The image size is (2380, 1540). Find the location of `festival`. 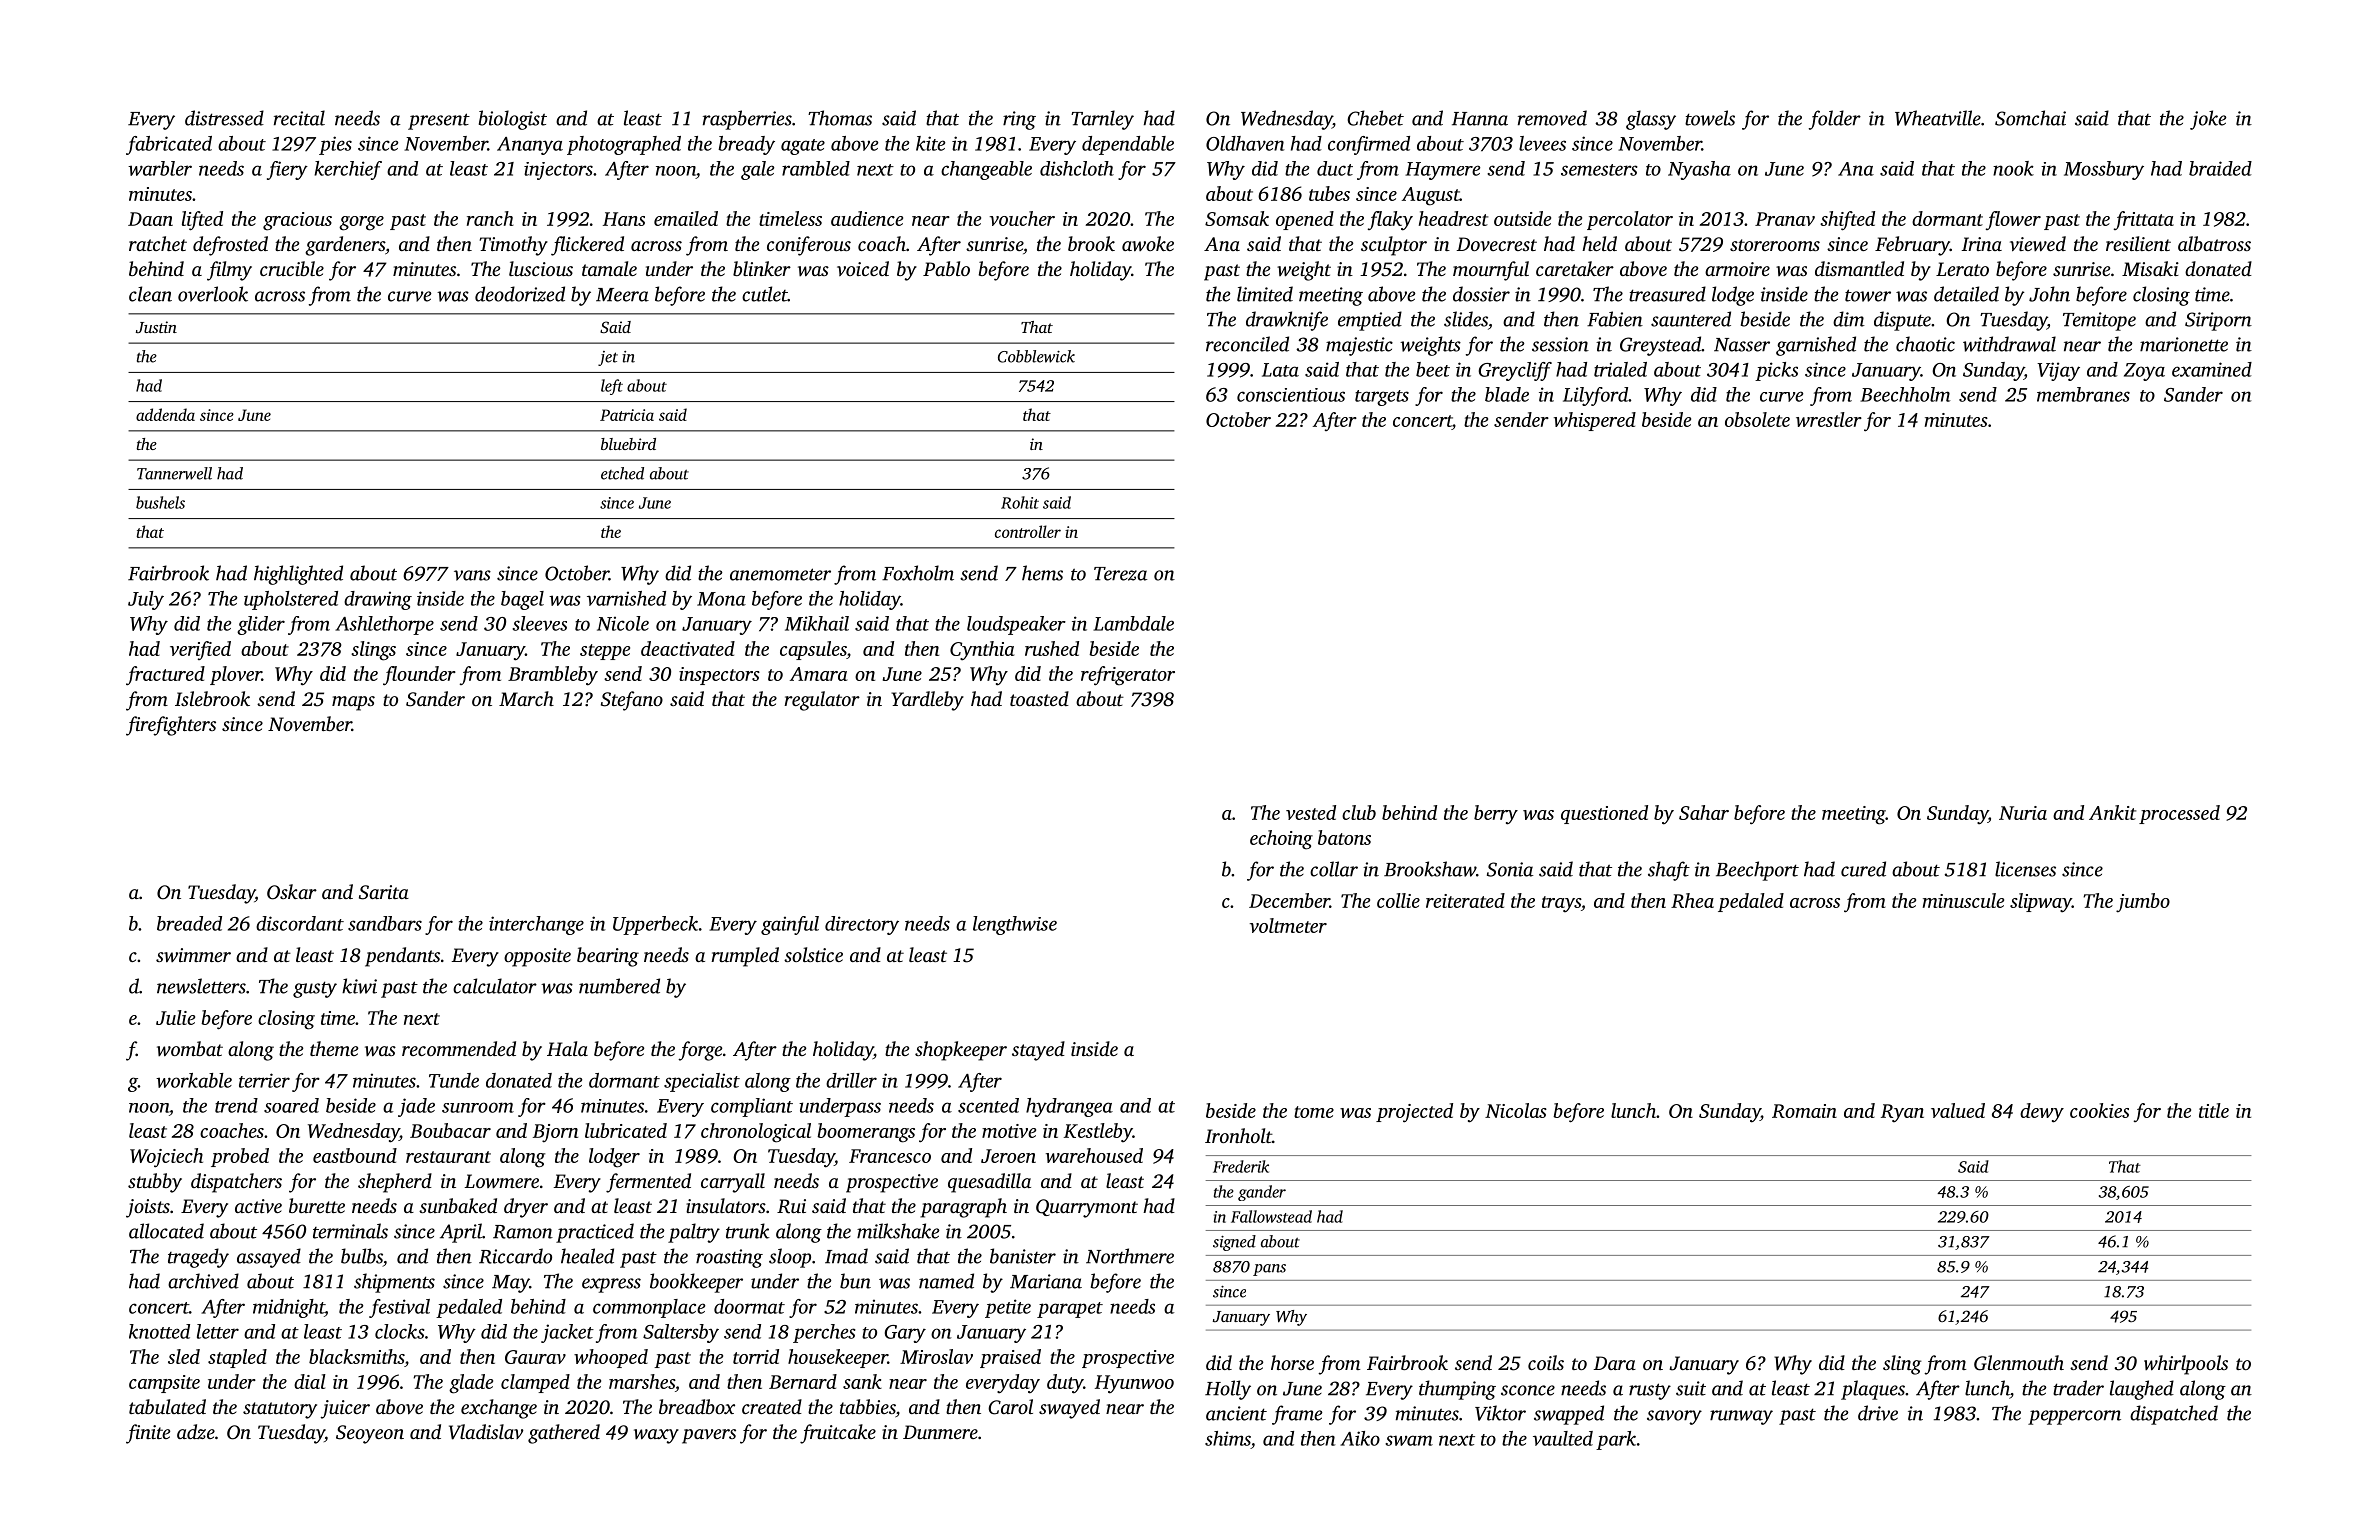

festival is located at coordinates (399, 1308).
